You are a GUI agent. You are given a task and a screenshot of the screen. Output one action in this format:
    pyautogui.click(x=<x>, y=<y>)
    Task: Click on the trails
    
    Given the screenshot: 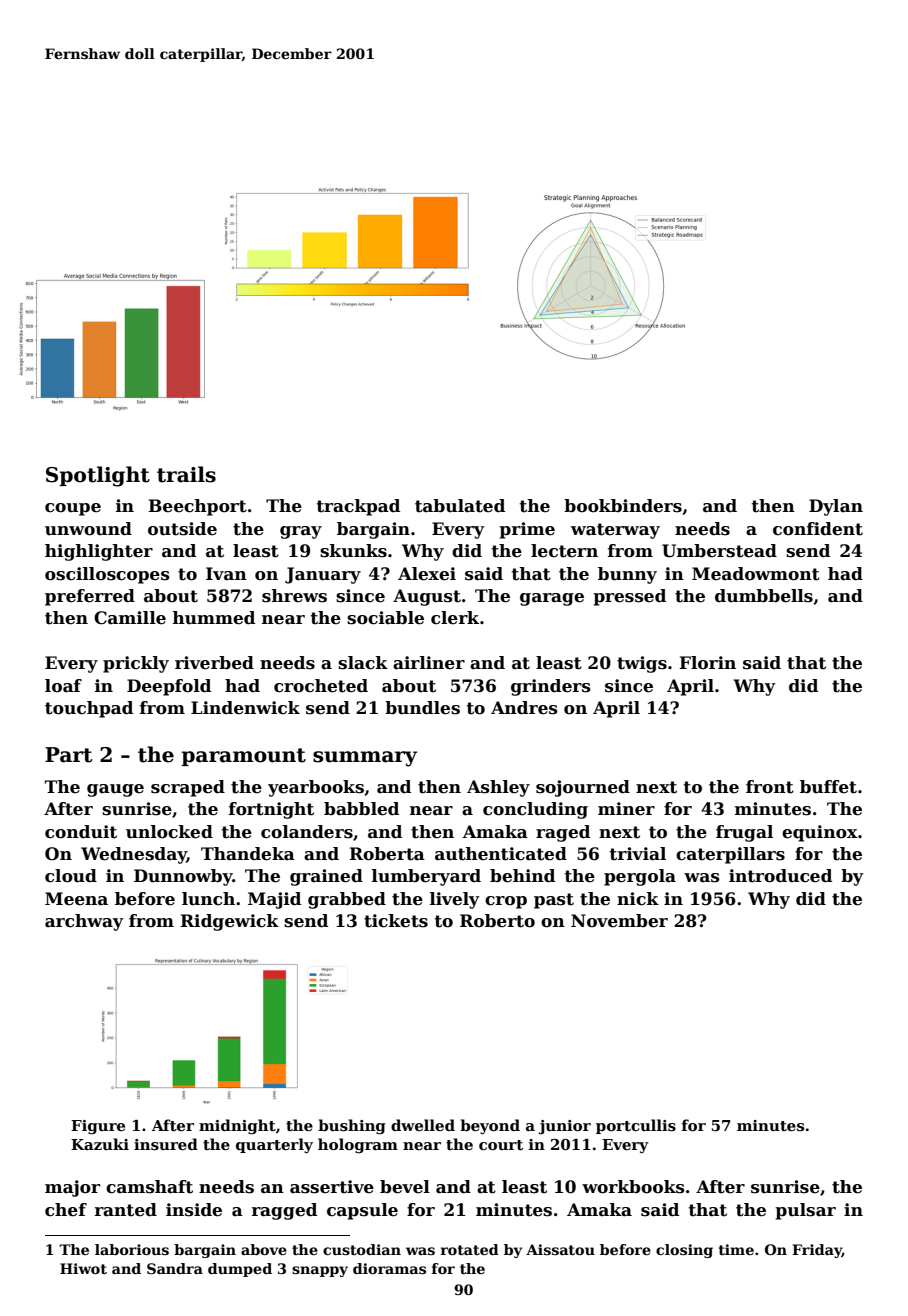 What is the action you would take?
    pyautogui.click(x=186, y=474)
